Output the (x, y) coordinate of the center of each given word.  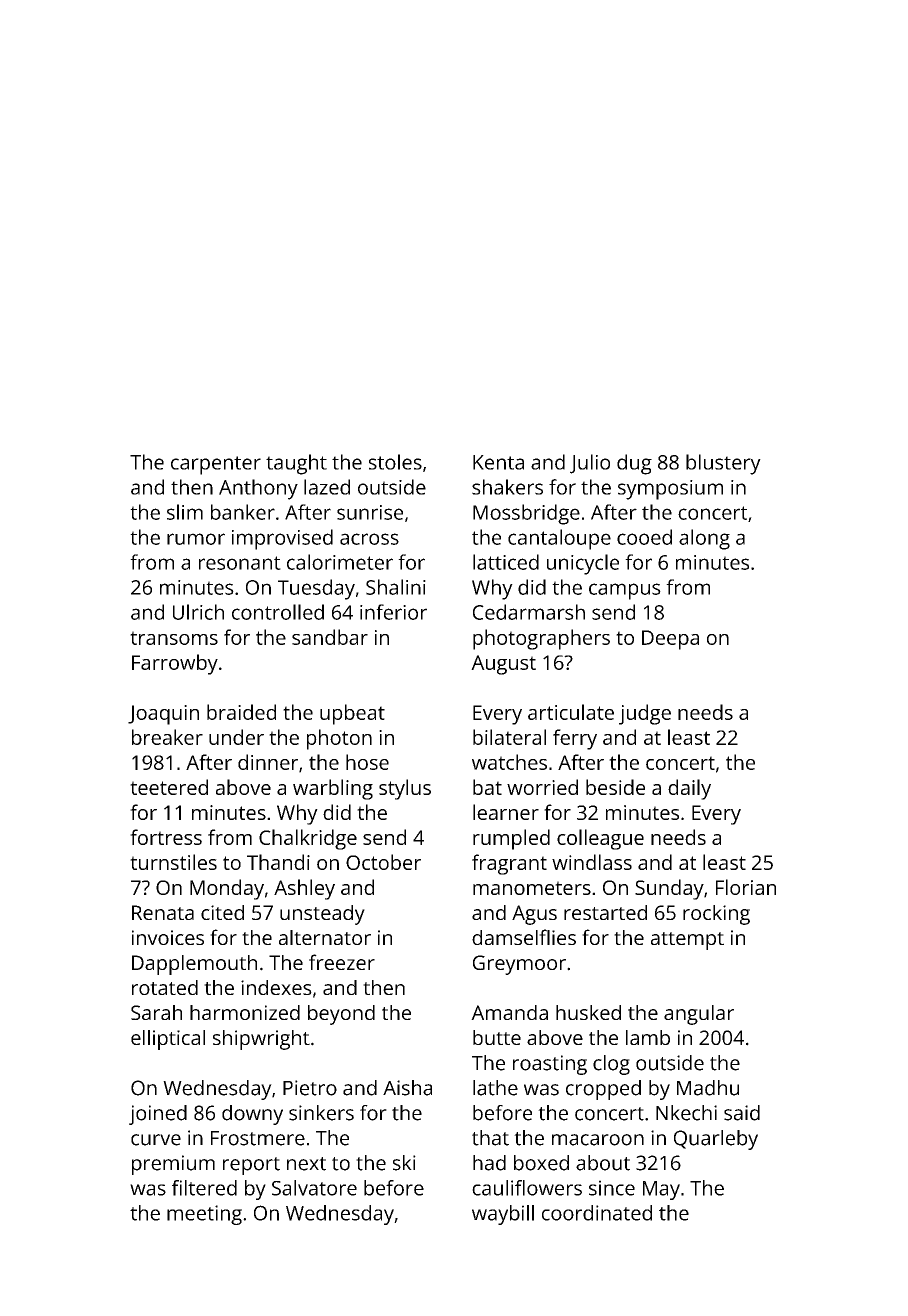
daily (689, 789)
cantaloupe (559, 539)
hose (367, 762)
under (236, 737)
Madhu (708, 1088)
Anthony (258, 489)
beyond (341, 1015)
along (704, 539)
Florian (746, 887)
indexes (276, 987)
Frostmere (258, 1138)
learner (506, 812)
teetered (169, 787)
